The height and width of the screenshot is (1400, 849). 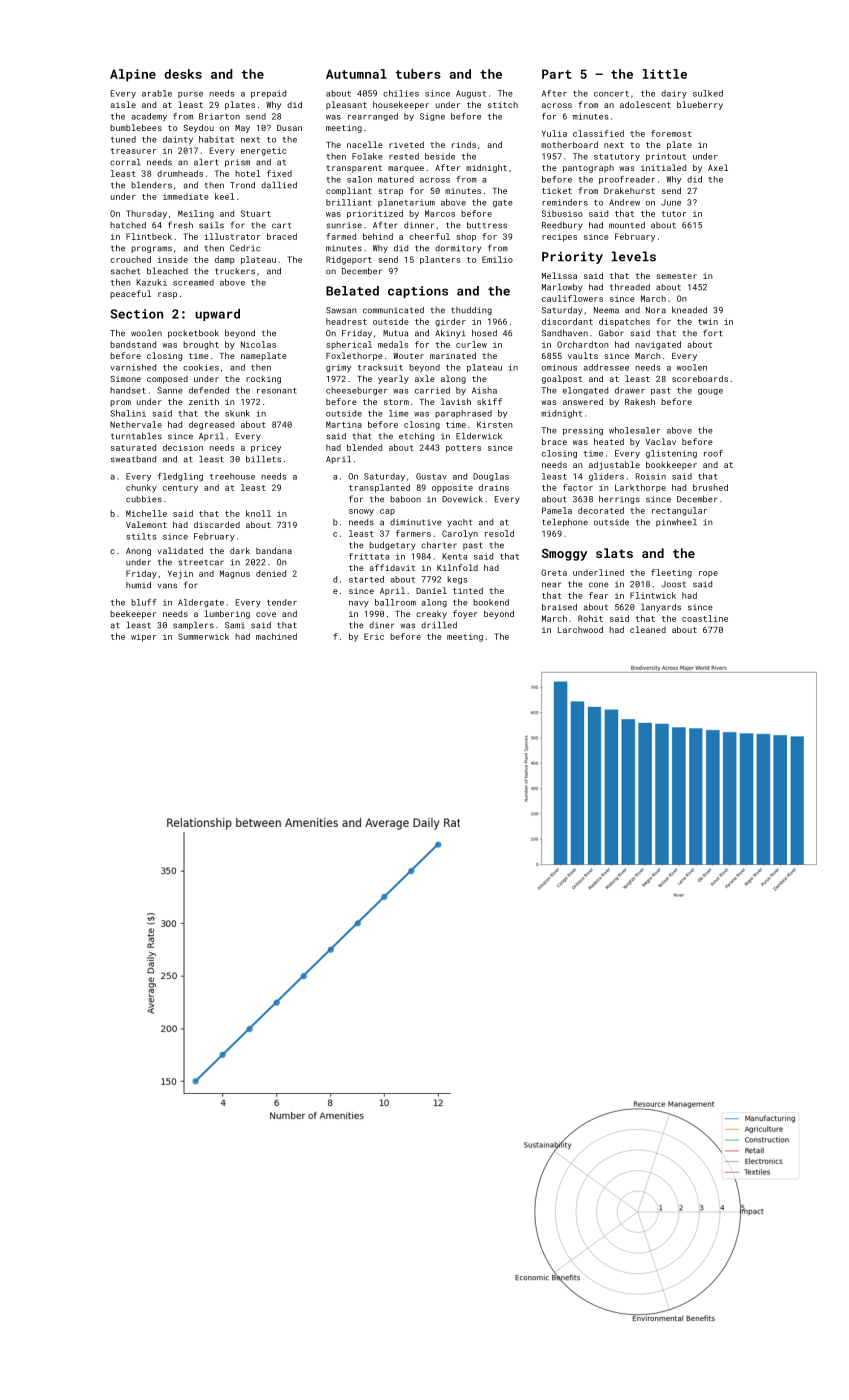 What do you see at coordinates (381, 625) in the screenshot?
I see `diner` at bounding box center [381, 625].
